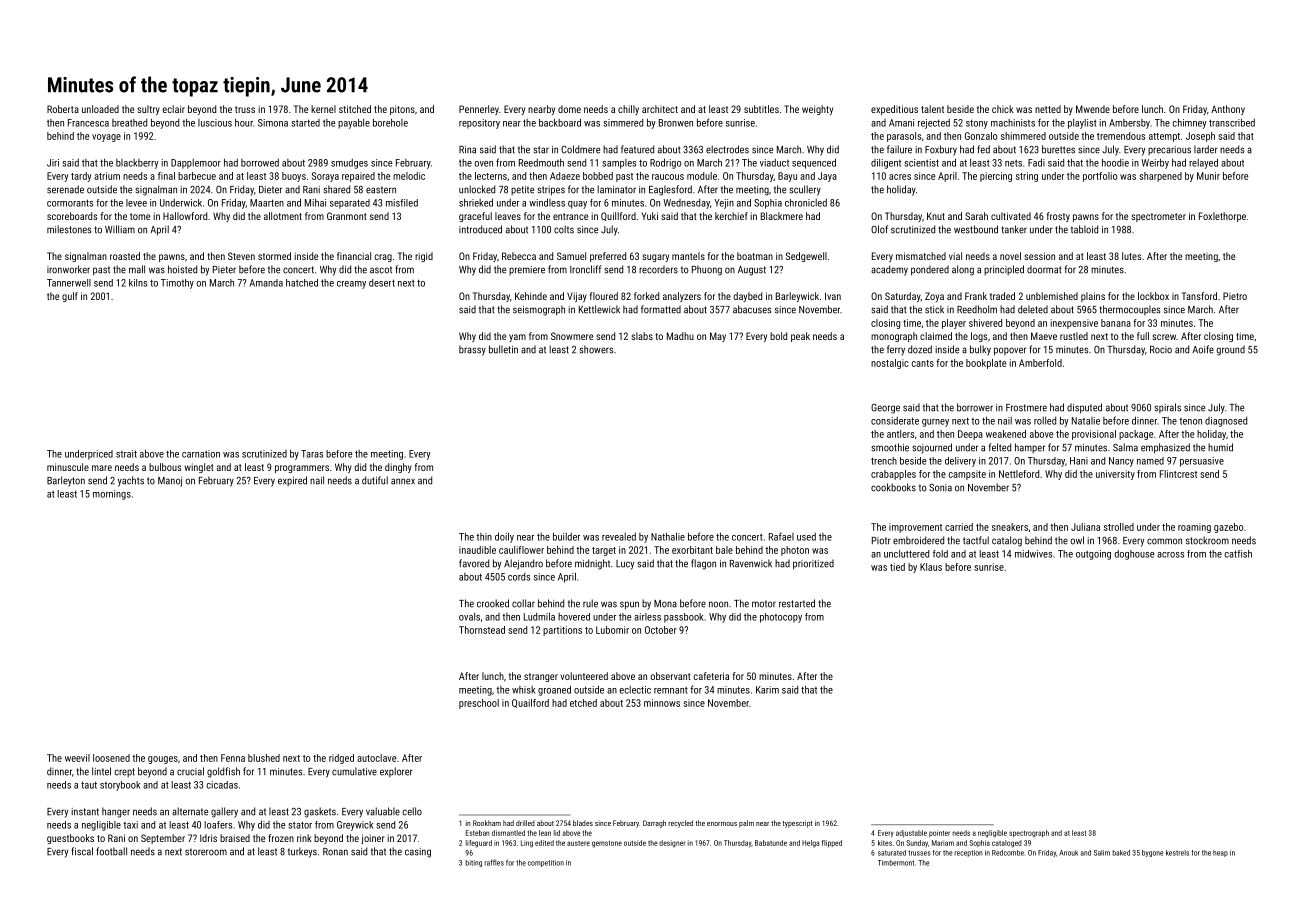 The width and height of the image is (1308, 924). What do you see at coordinates (77, 758) in the image?
I see `weevil` at bounding box center [77, 758].
